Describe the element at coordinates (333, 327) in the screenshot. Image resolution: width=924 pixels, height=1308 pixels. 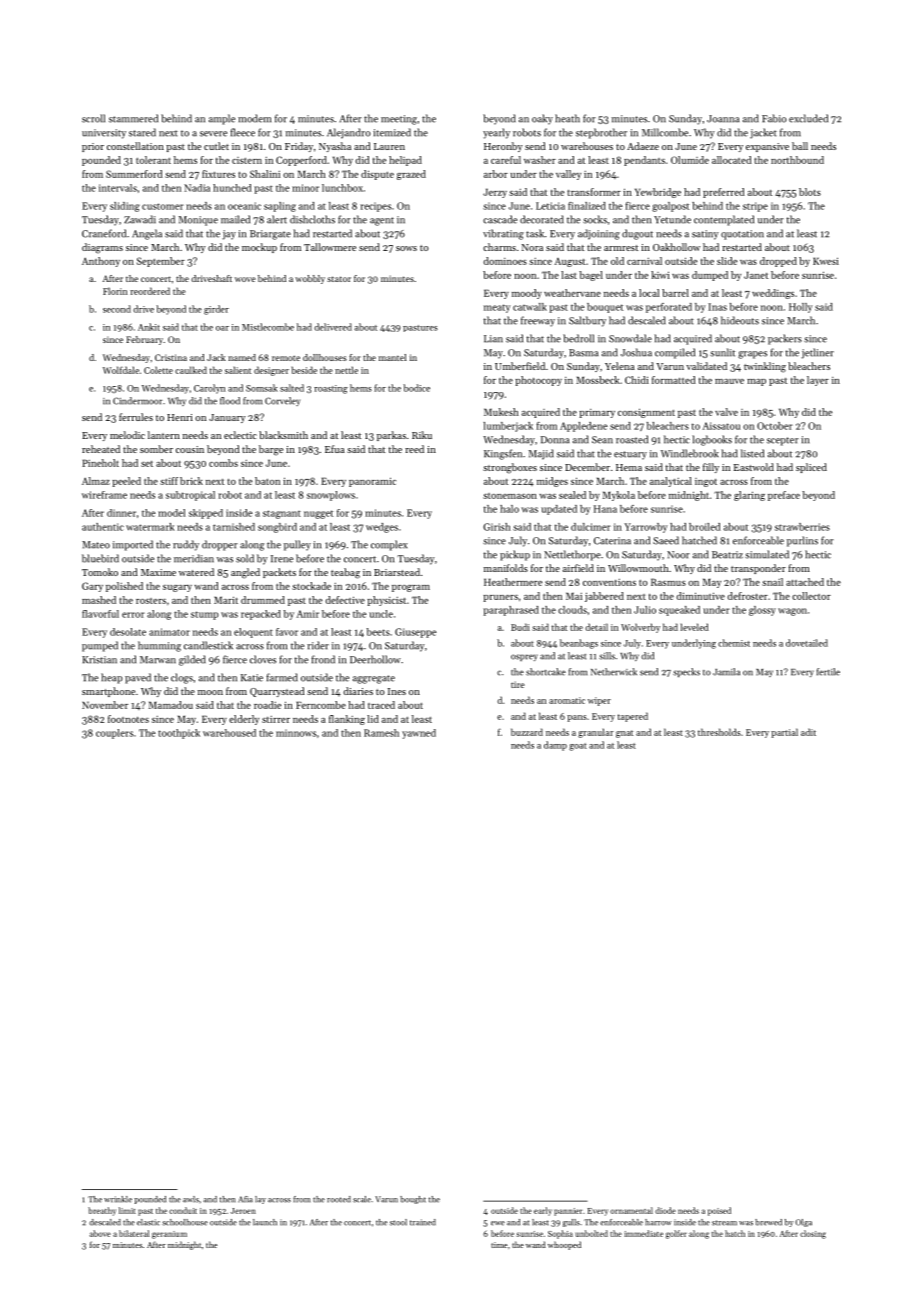
I see `delivered` at that location.
